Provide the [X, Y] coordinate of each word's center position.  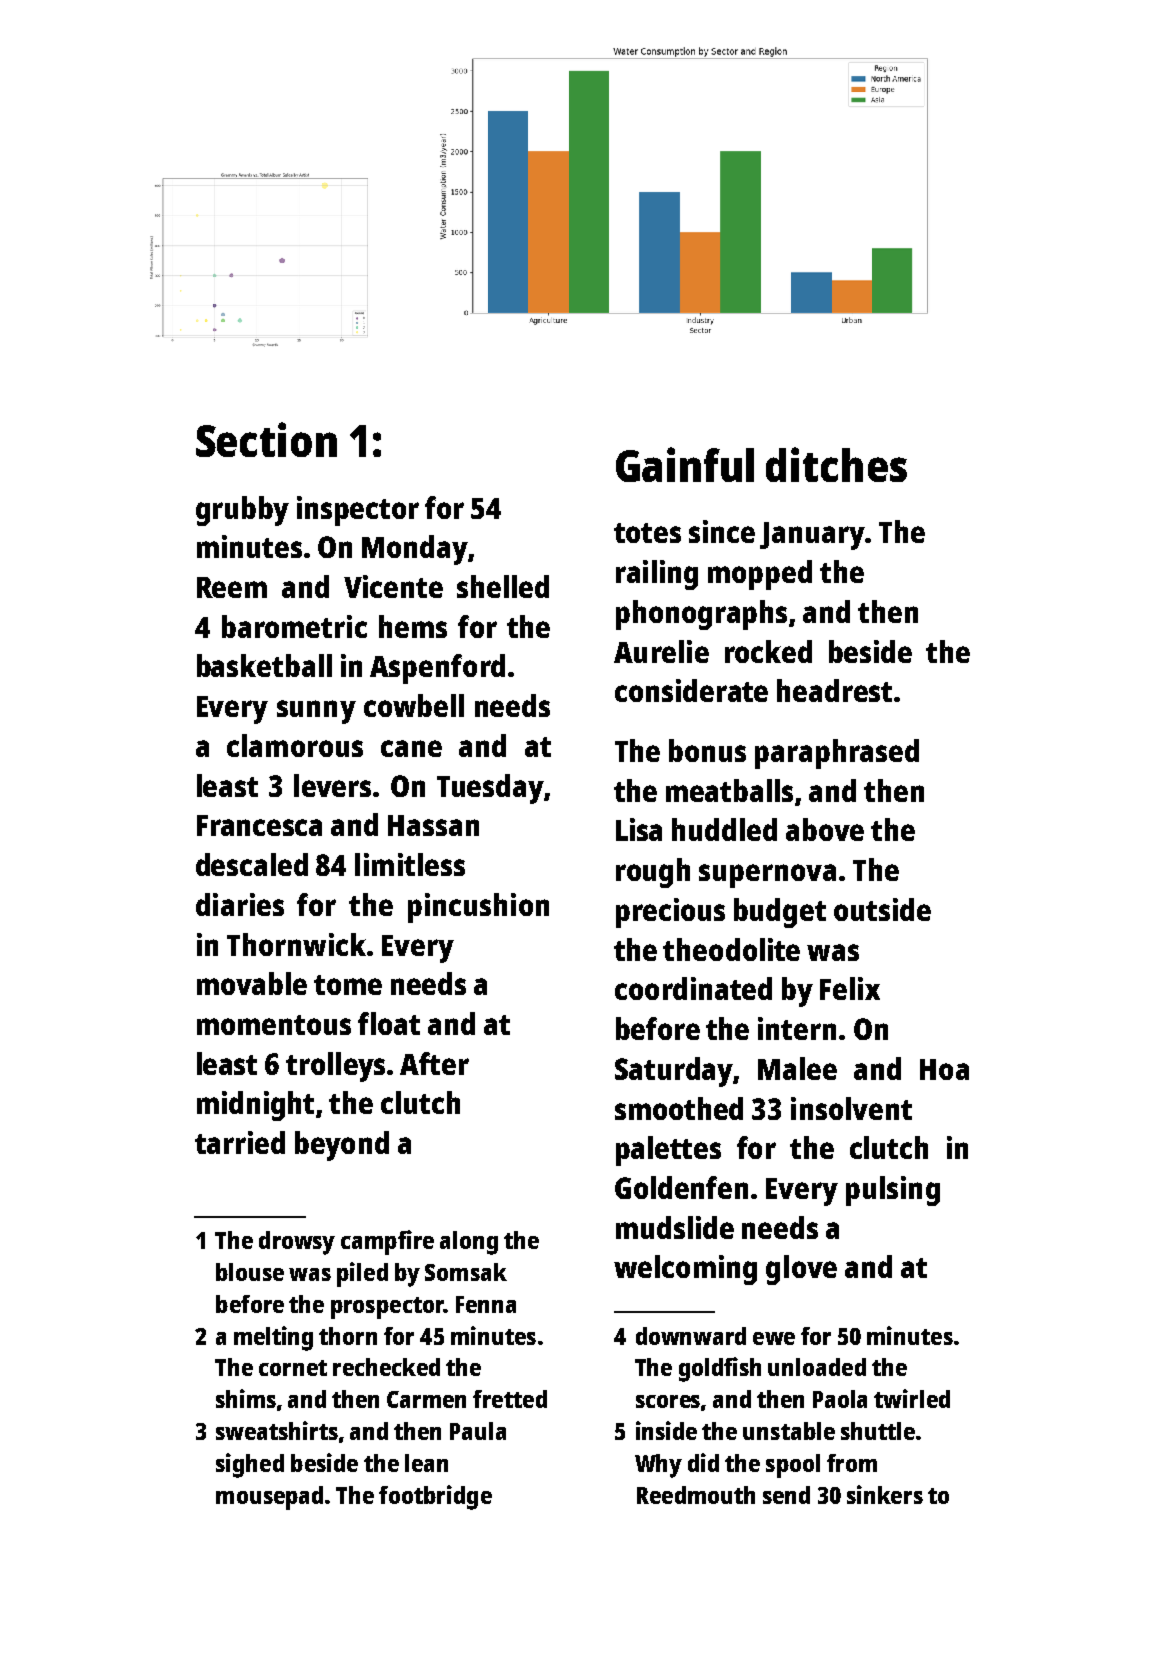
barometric [294, 626]
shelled [503, 586]
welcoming [685, 1270]
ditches [836, 464]
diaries [240, 904]
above [825, 829]
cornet [293, 1368]
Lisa [639, 829]
